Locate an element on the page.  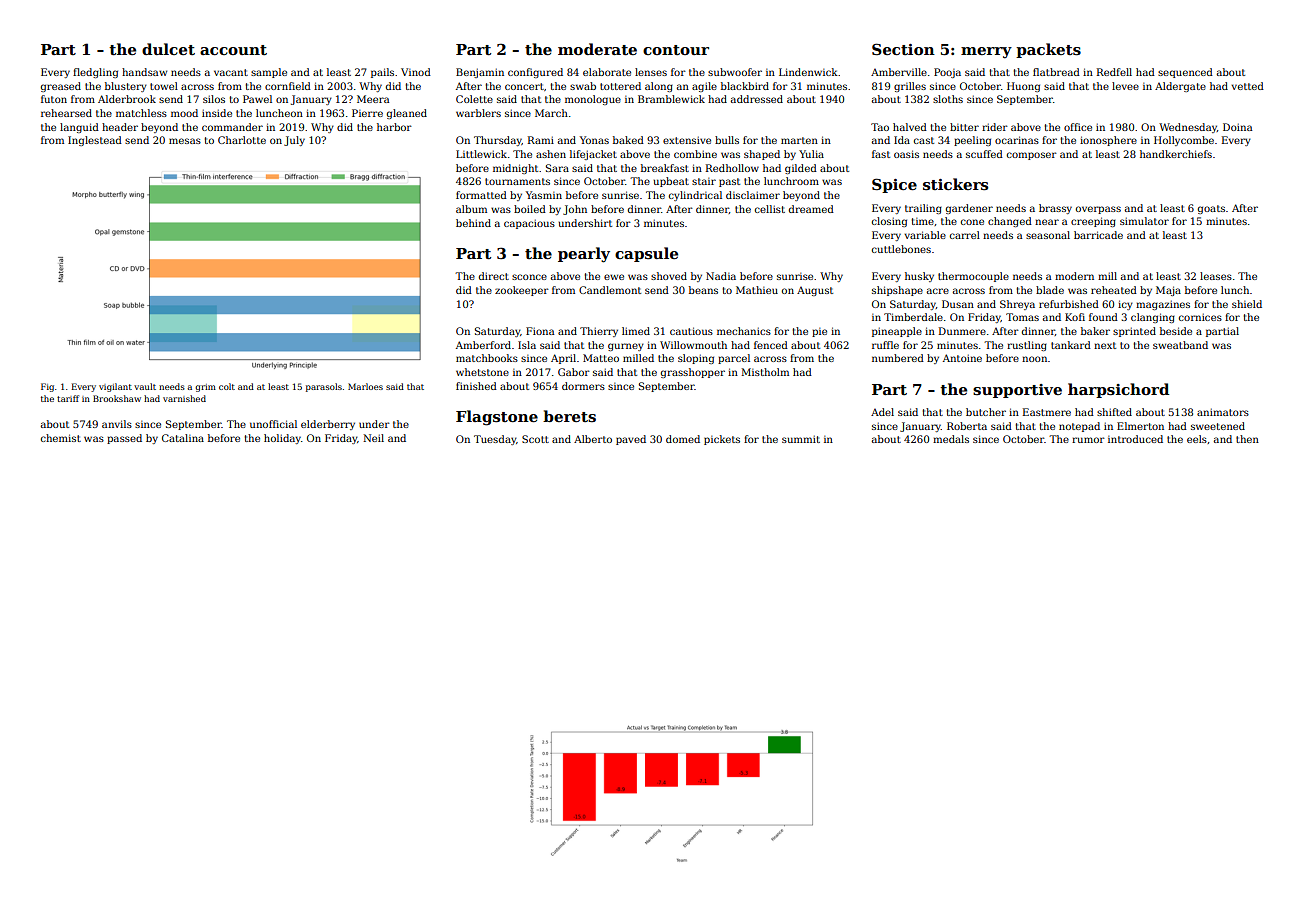
John is located at coordinates (575, 210).
